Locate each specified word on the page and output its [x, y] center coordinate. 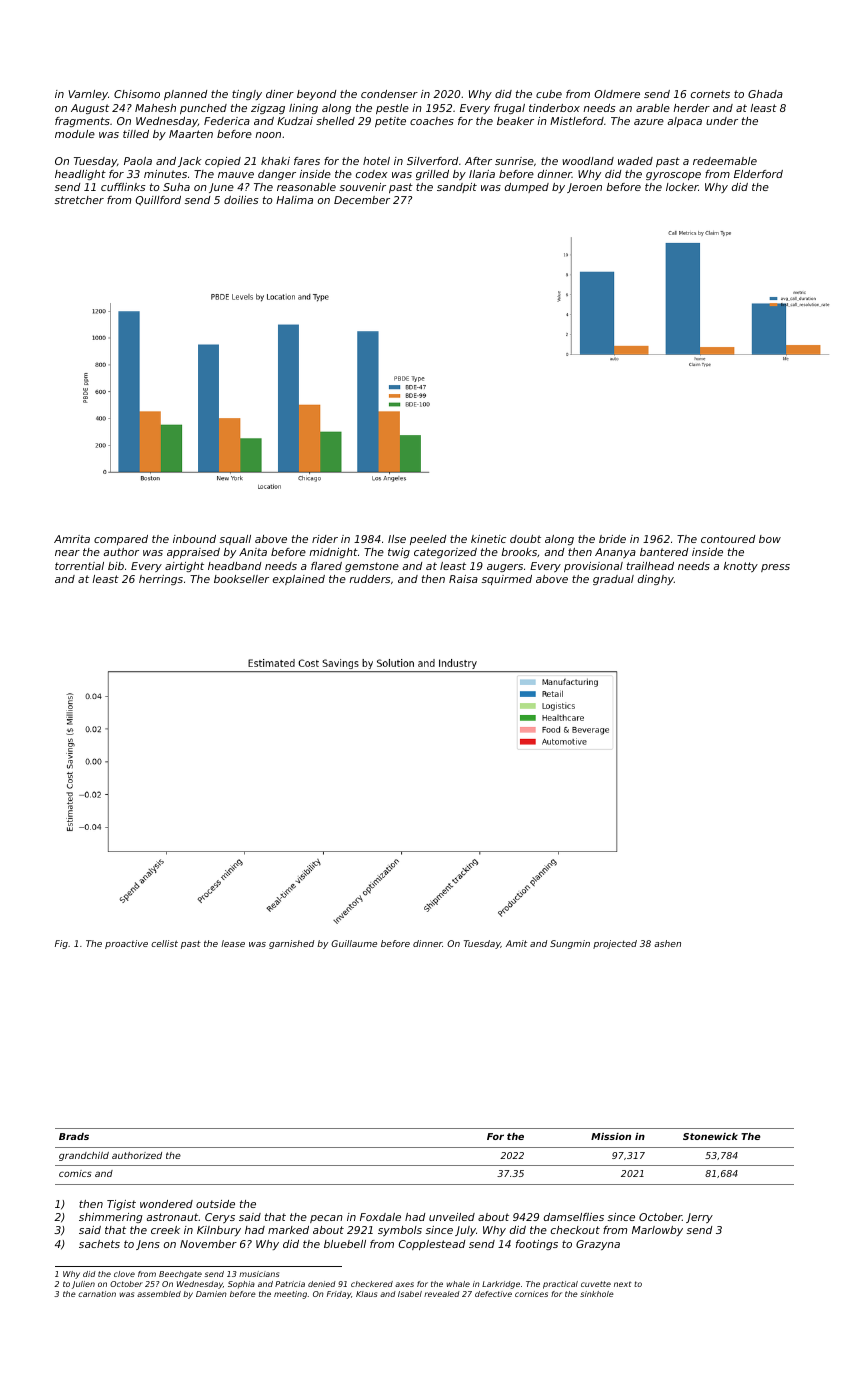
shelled [335, 121]
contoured [728, 539]
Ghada [765, 94]
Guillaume [354, 943]
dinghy [656, 580]
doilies [241, 200]
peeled [428, 540]
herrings [161, 580]
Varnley [88, 95]
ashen [667, 943]
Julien [83, 1285]
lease [233, 943]
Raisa [463, 579]
